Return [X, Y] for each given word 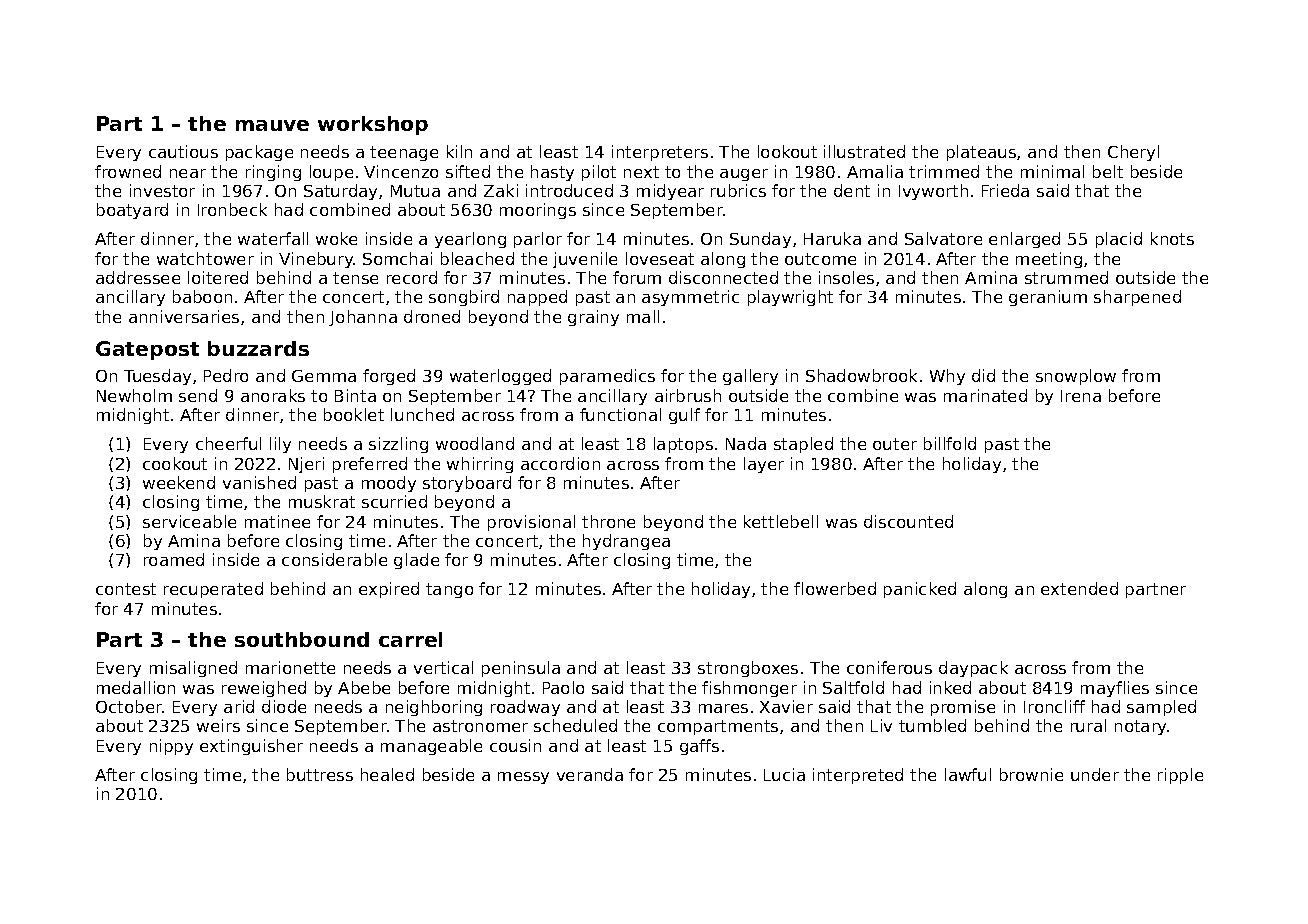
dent [852, 190]
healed [387, 774]
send [198, 395]
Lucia [784, 774]
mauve [272, 125]
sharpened [1137, 298]
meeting [1049, 260]
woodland [475, 443]
